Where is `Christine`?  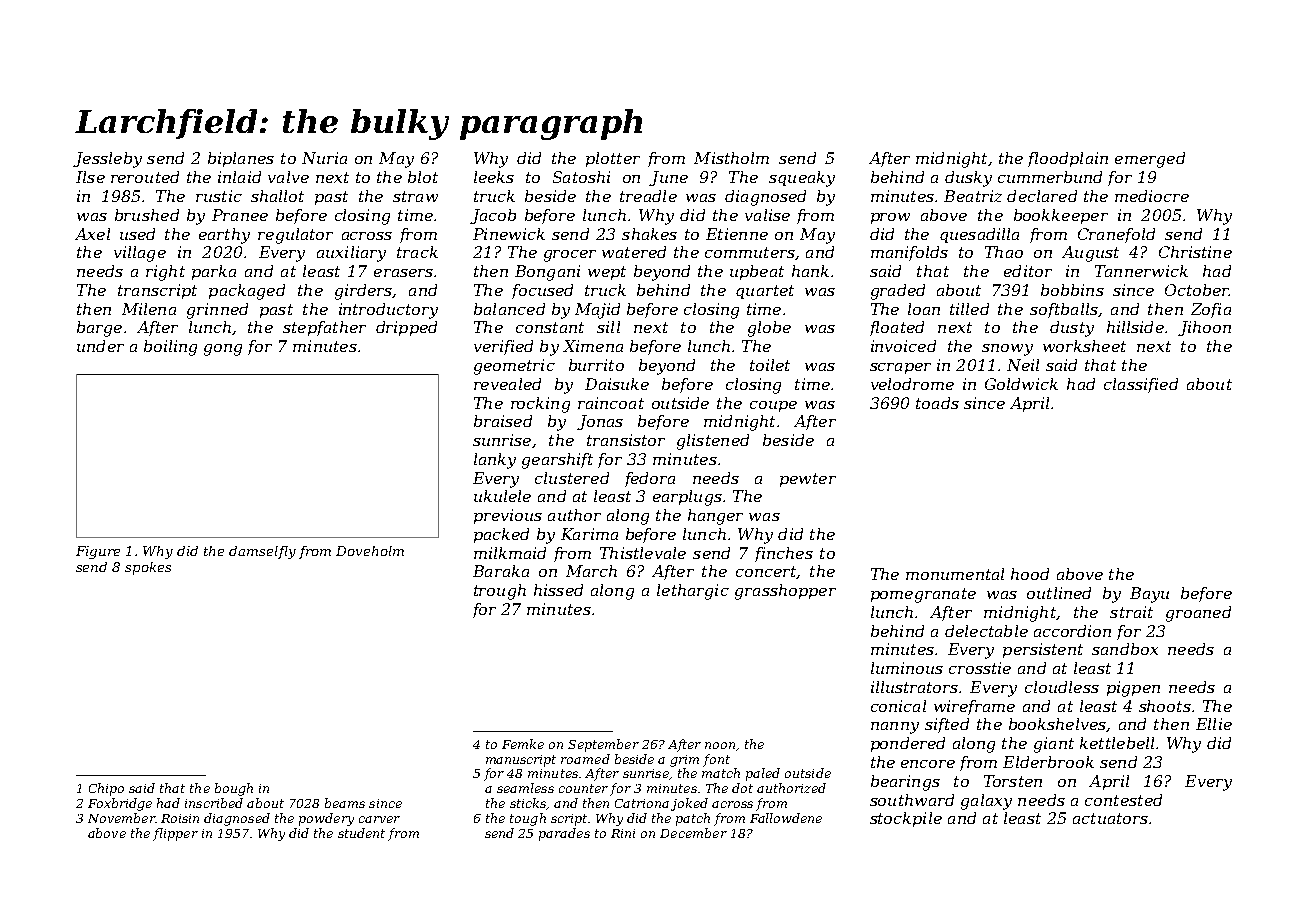
Christine is located at coordinates (1195, 252).
